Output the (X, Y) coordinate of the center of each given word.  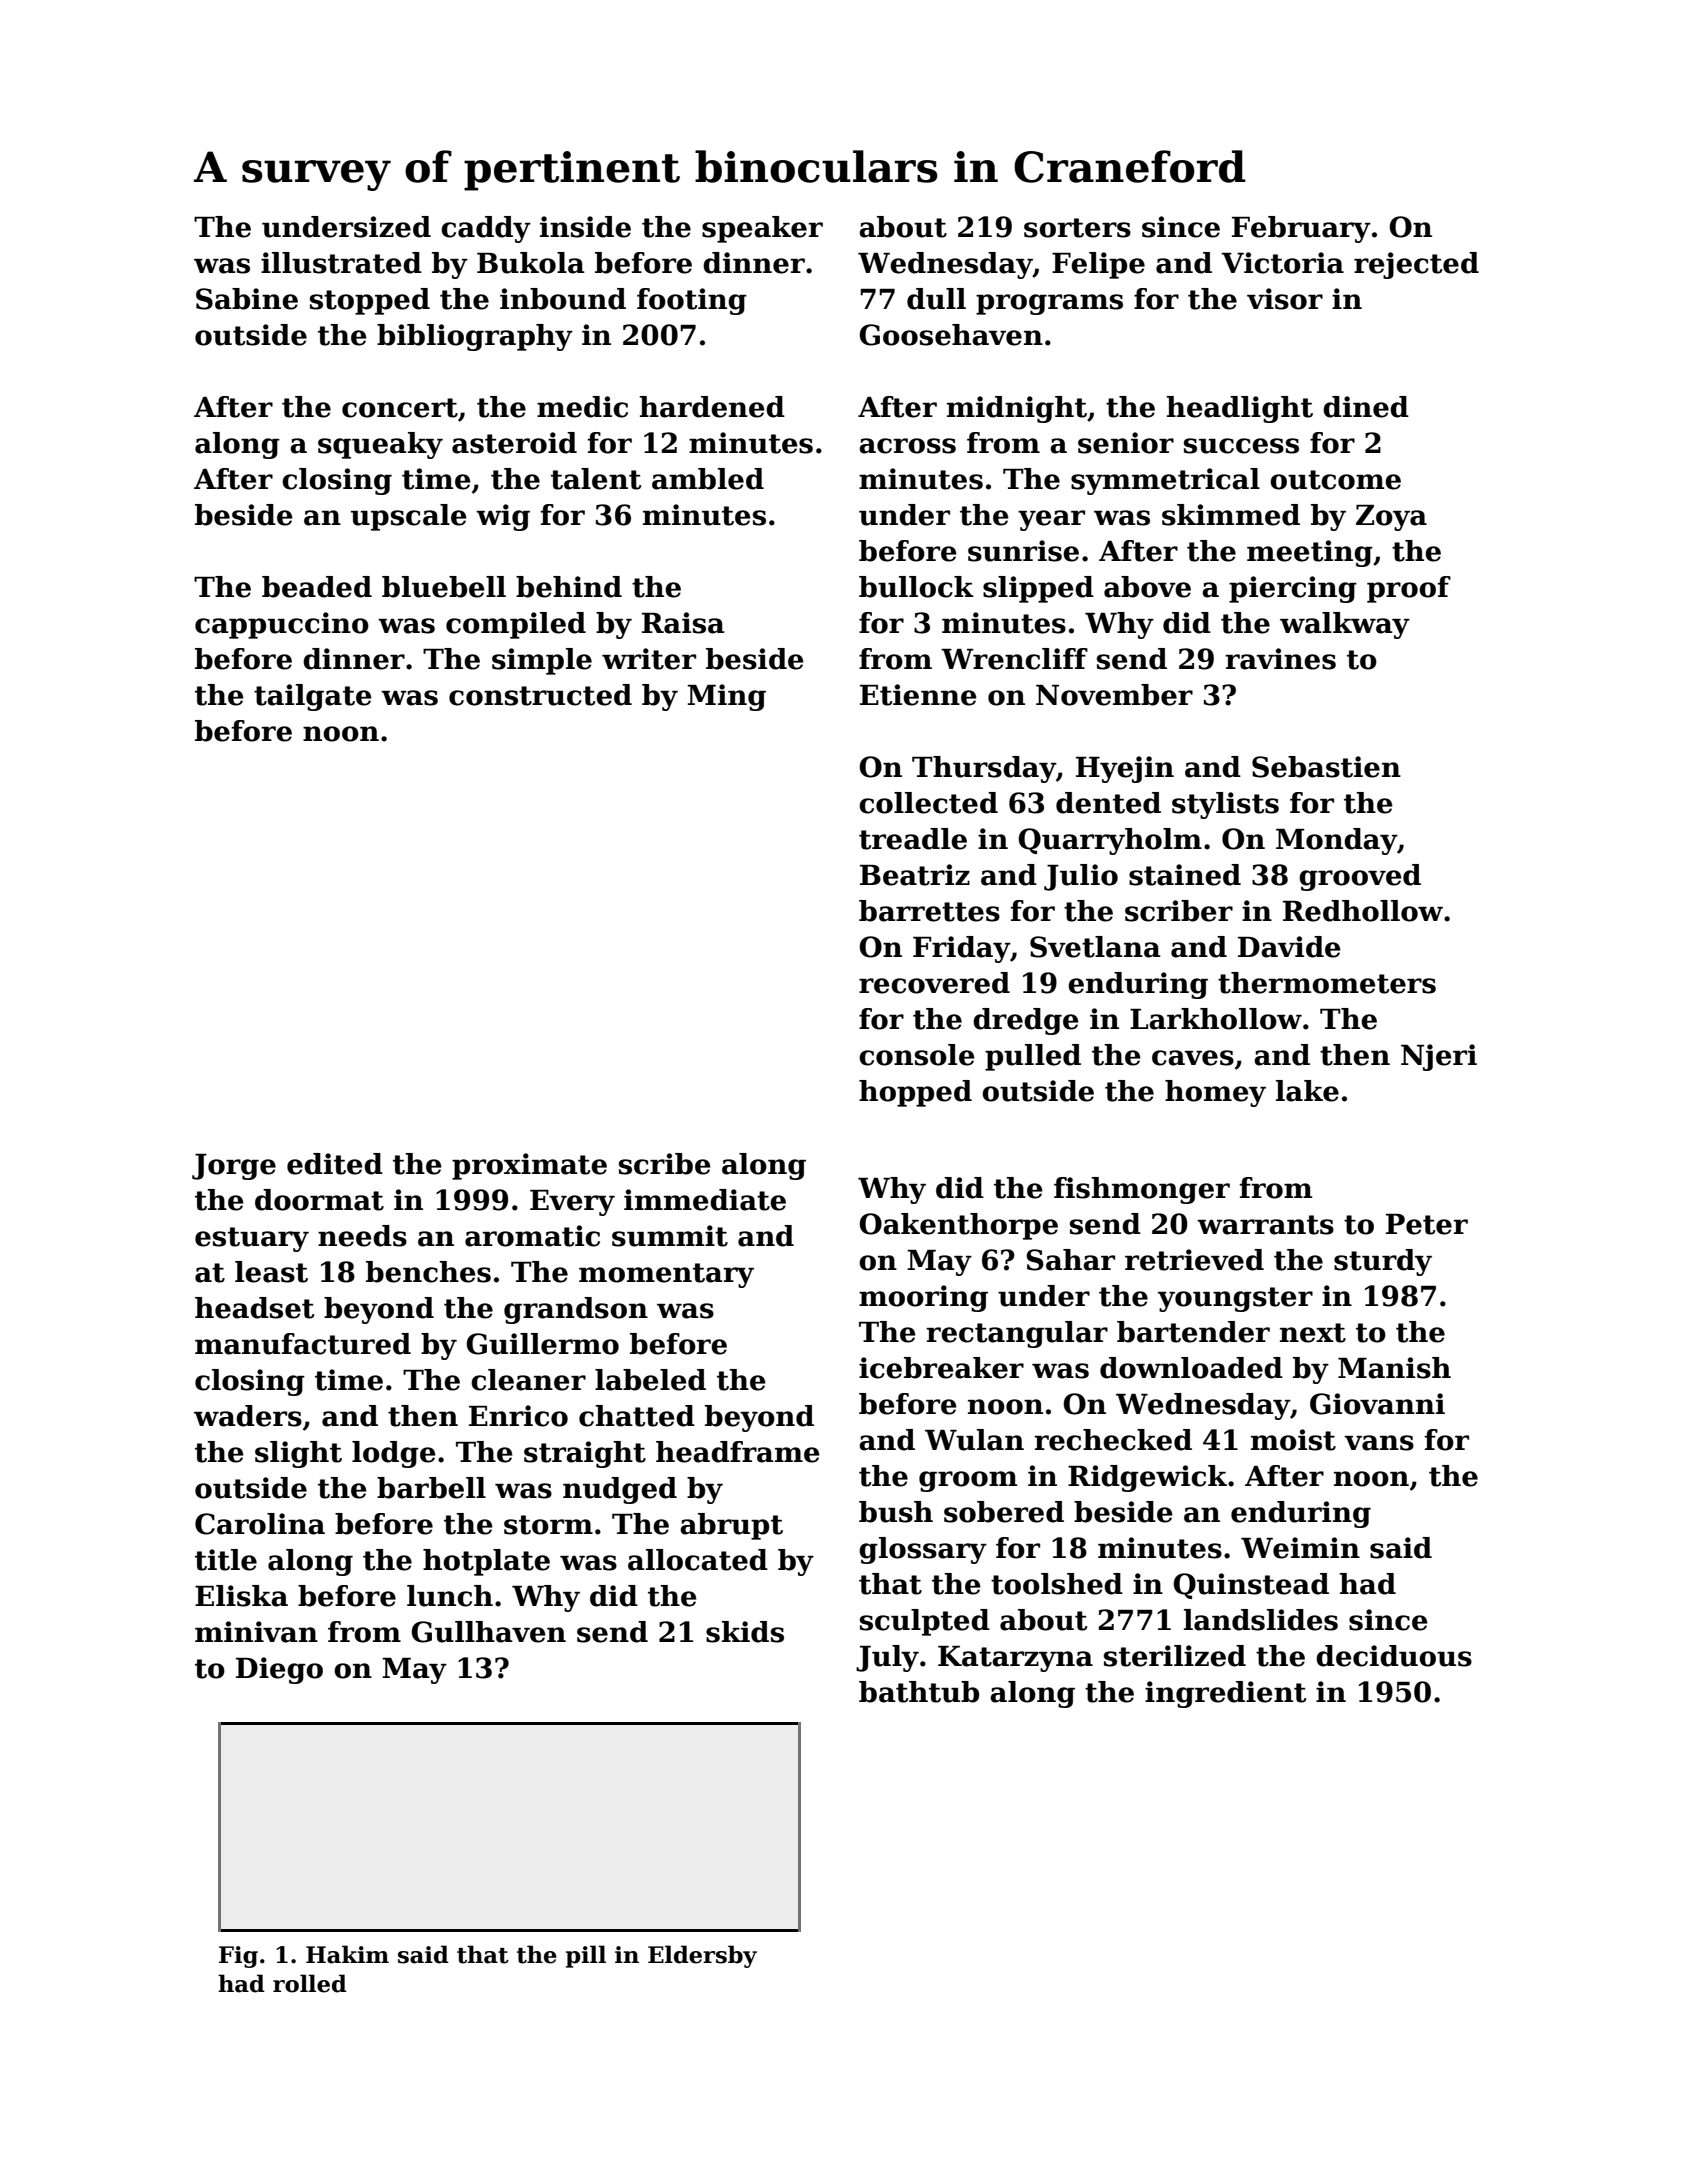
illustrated (341, 263)
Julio (1081, 877)
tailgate (313, 697)
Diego (279, 1670)
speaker (762, 229)
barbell (431, 1488)
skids (745, 1632)
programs (1049, 304)
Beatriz (915, 875)
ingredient (1225, 1694)
